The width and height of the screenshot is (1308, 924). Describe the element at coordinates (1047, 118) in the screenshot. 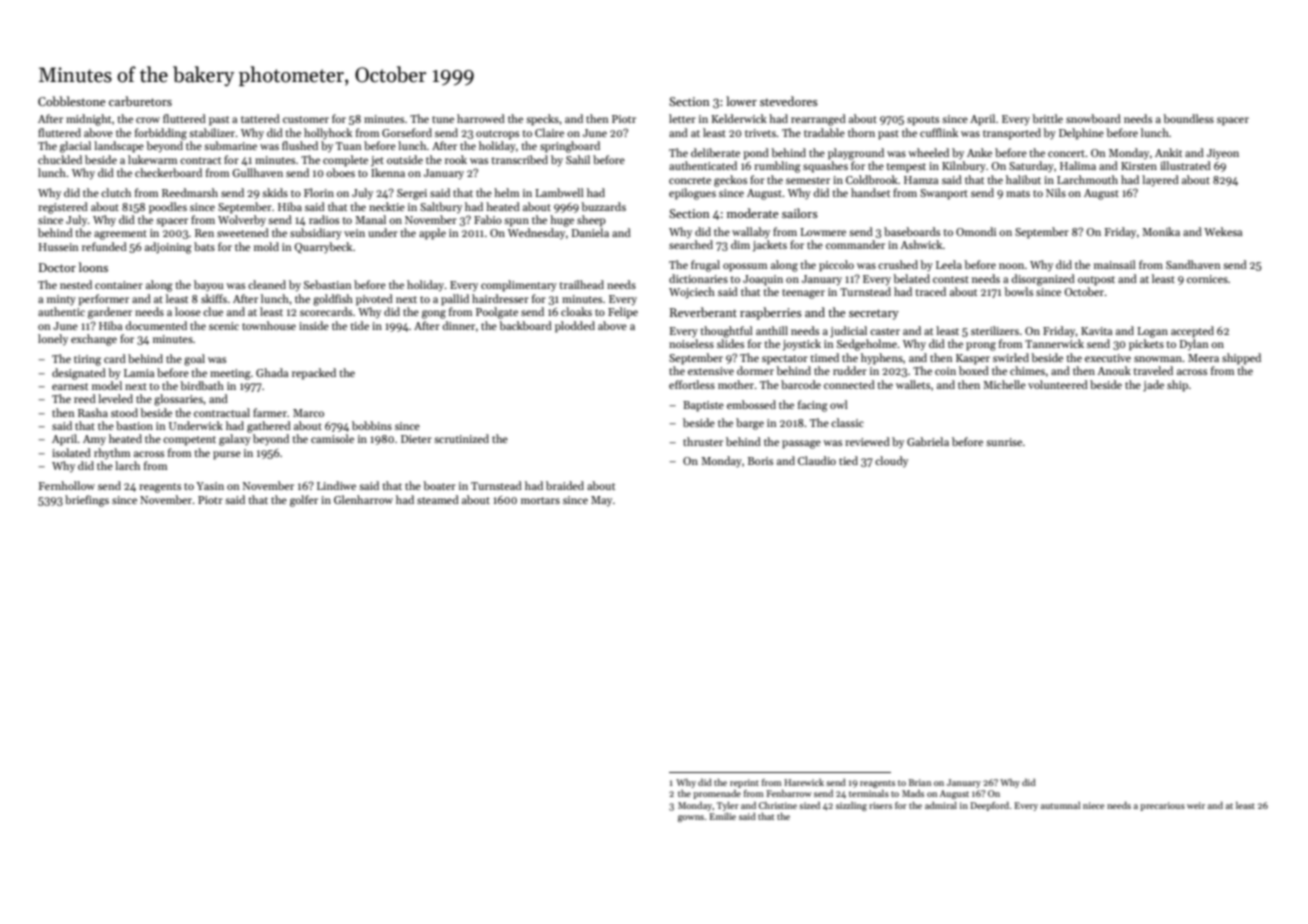

I see `brittle` at that location.
